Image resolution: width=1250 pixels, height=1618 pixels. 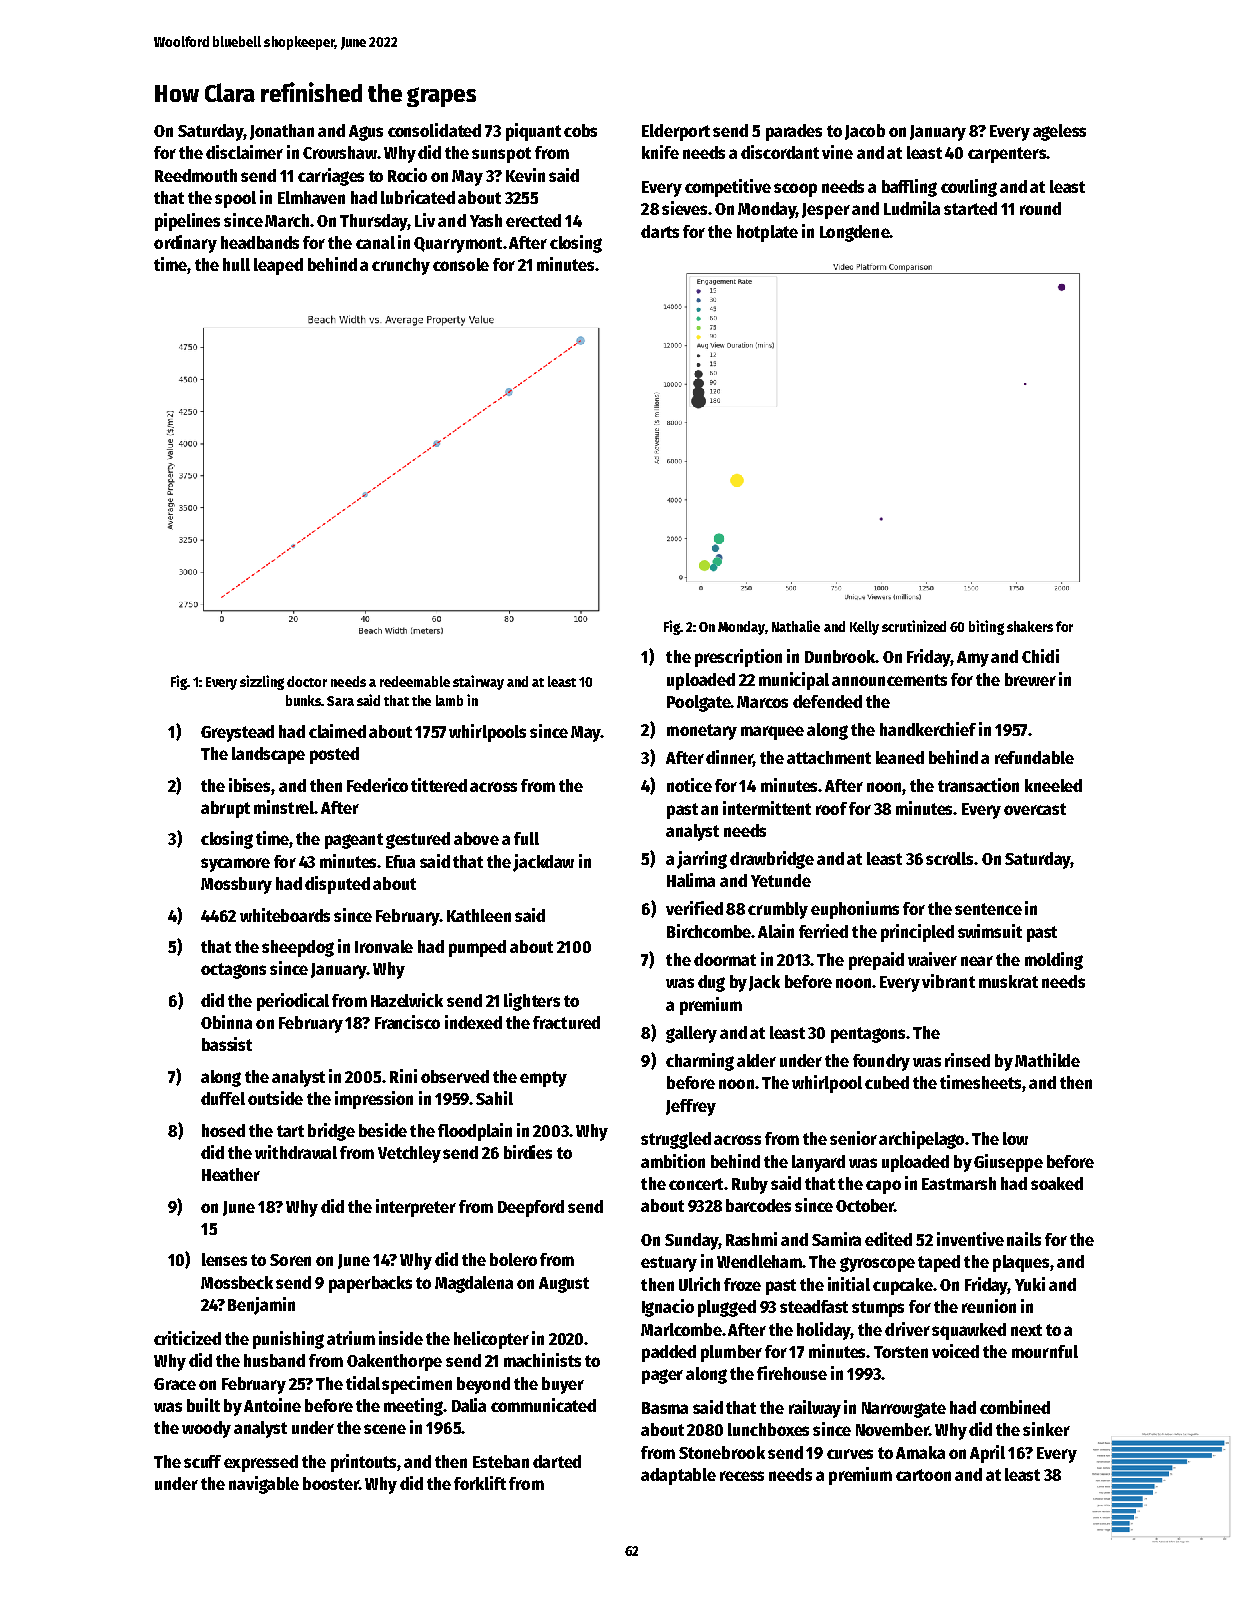 I want to click on kneeled, so click(x=1053, y=785).
